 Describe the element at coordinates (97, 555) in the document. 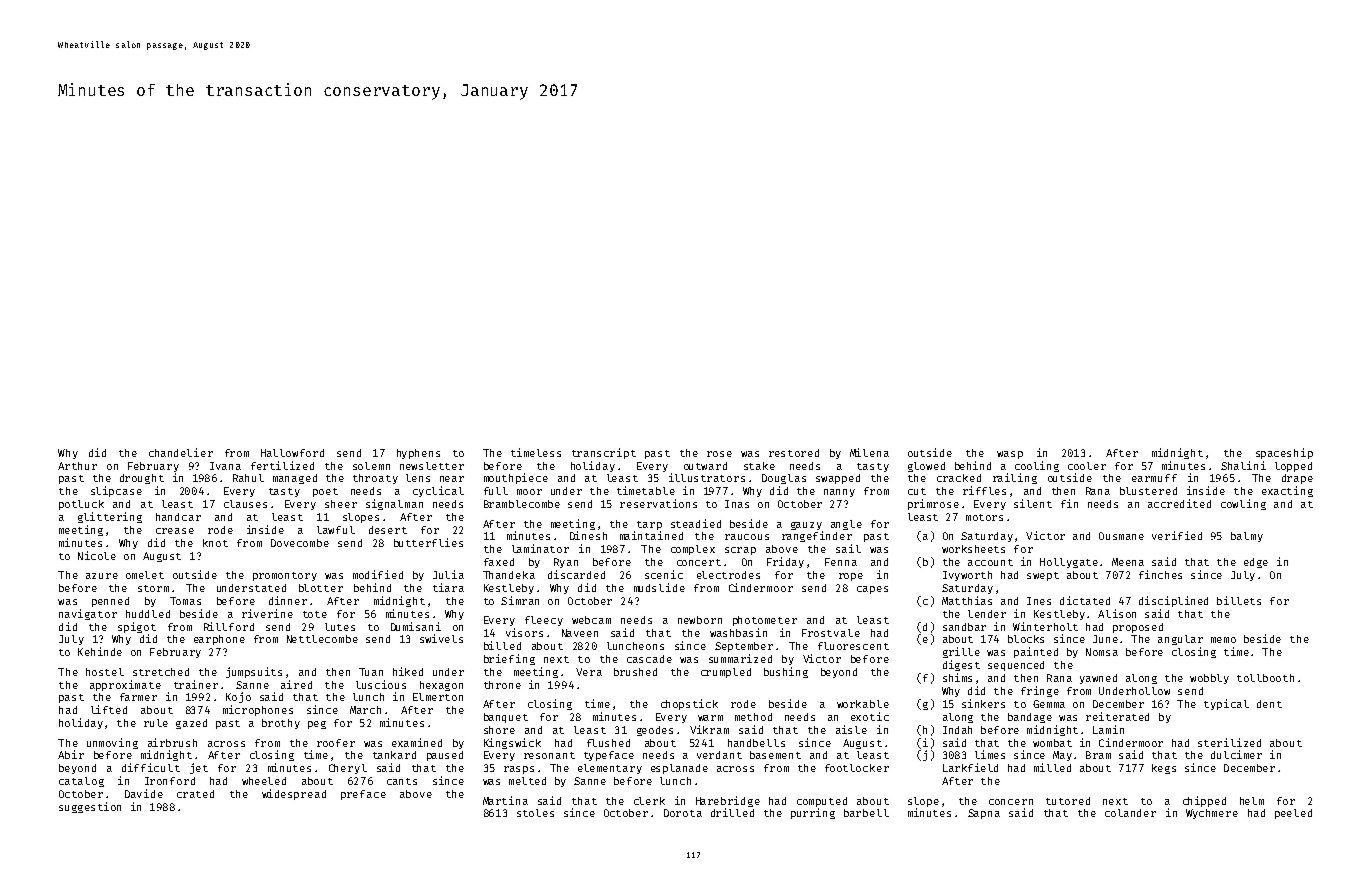

I see `Nicole` at that location.
